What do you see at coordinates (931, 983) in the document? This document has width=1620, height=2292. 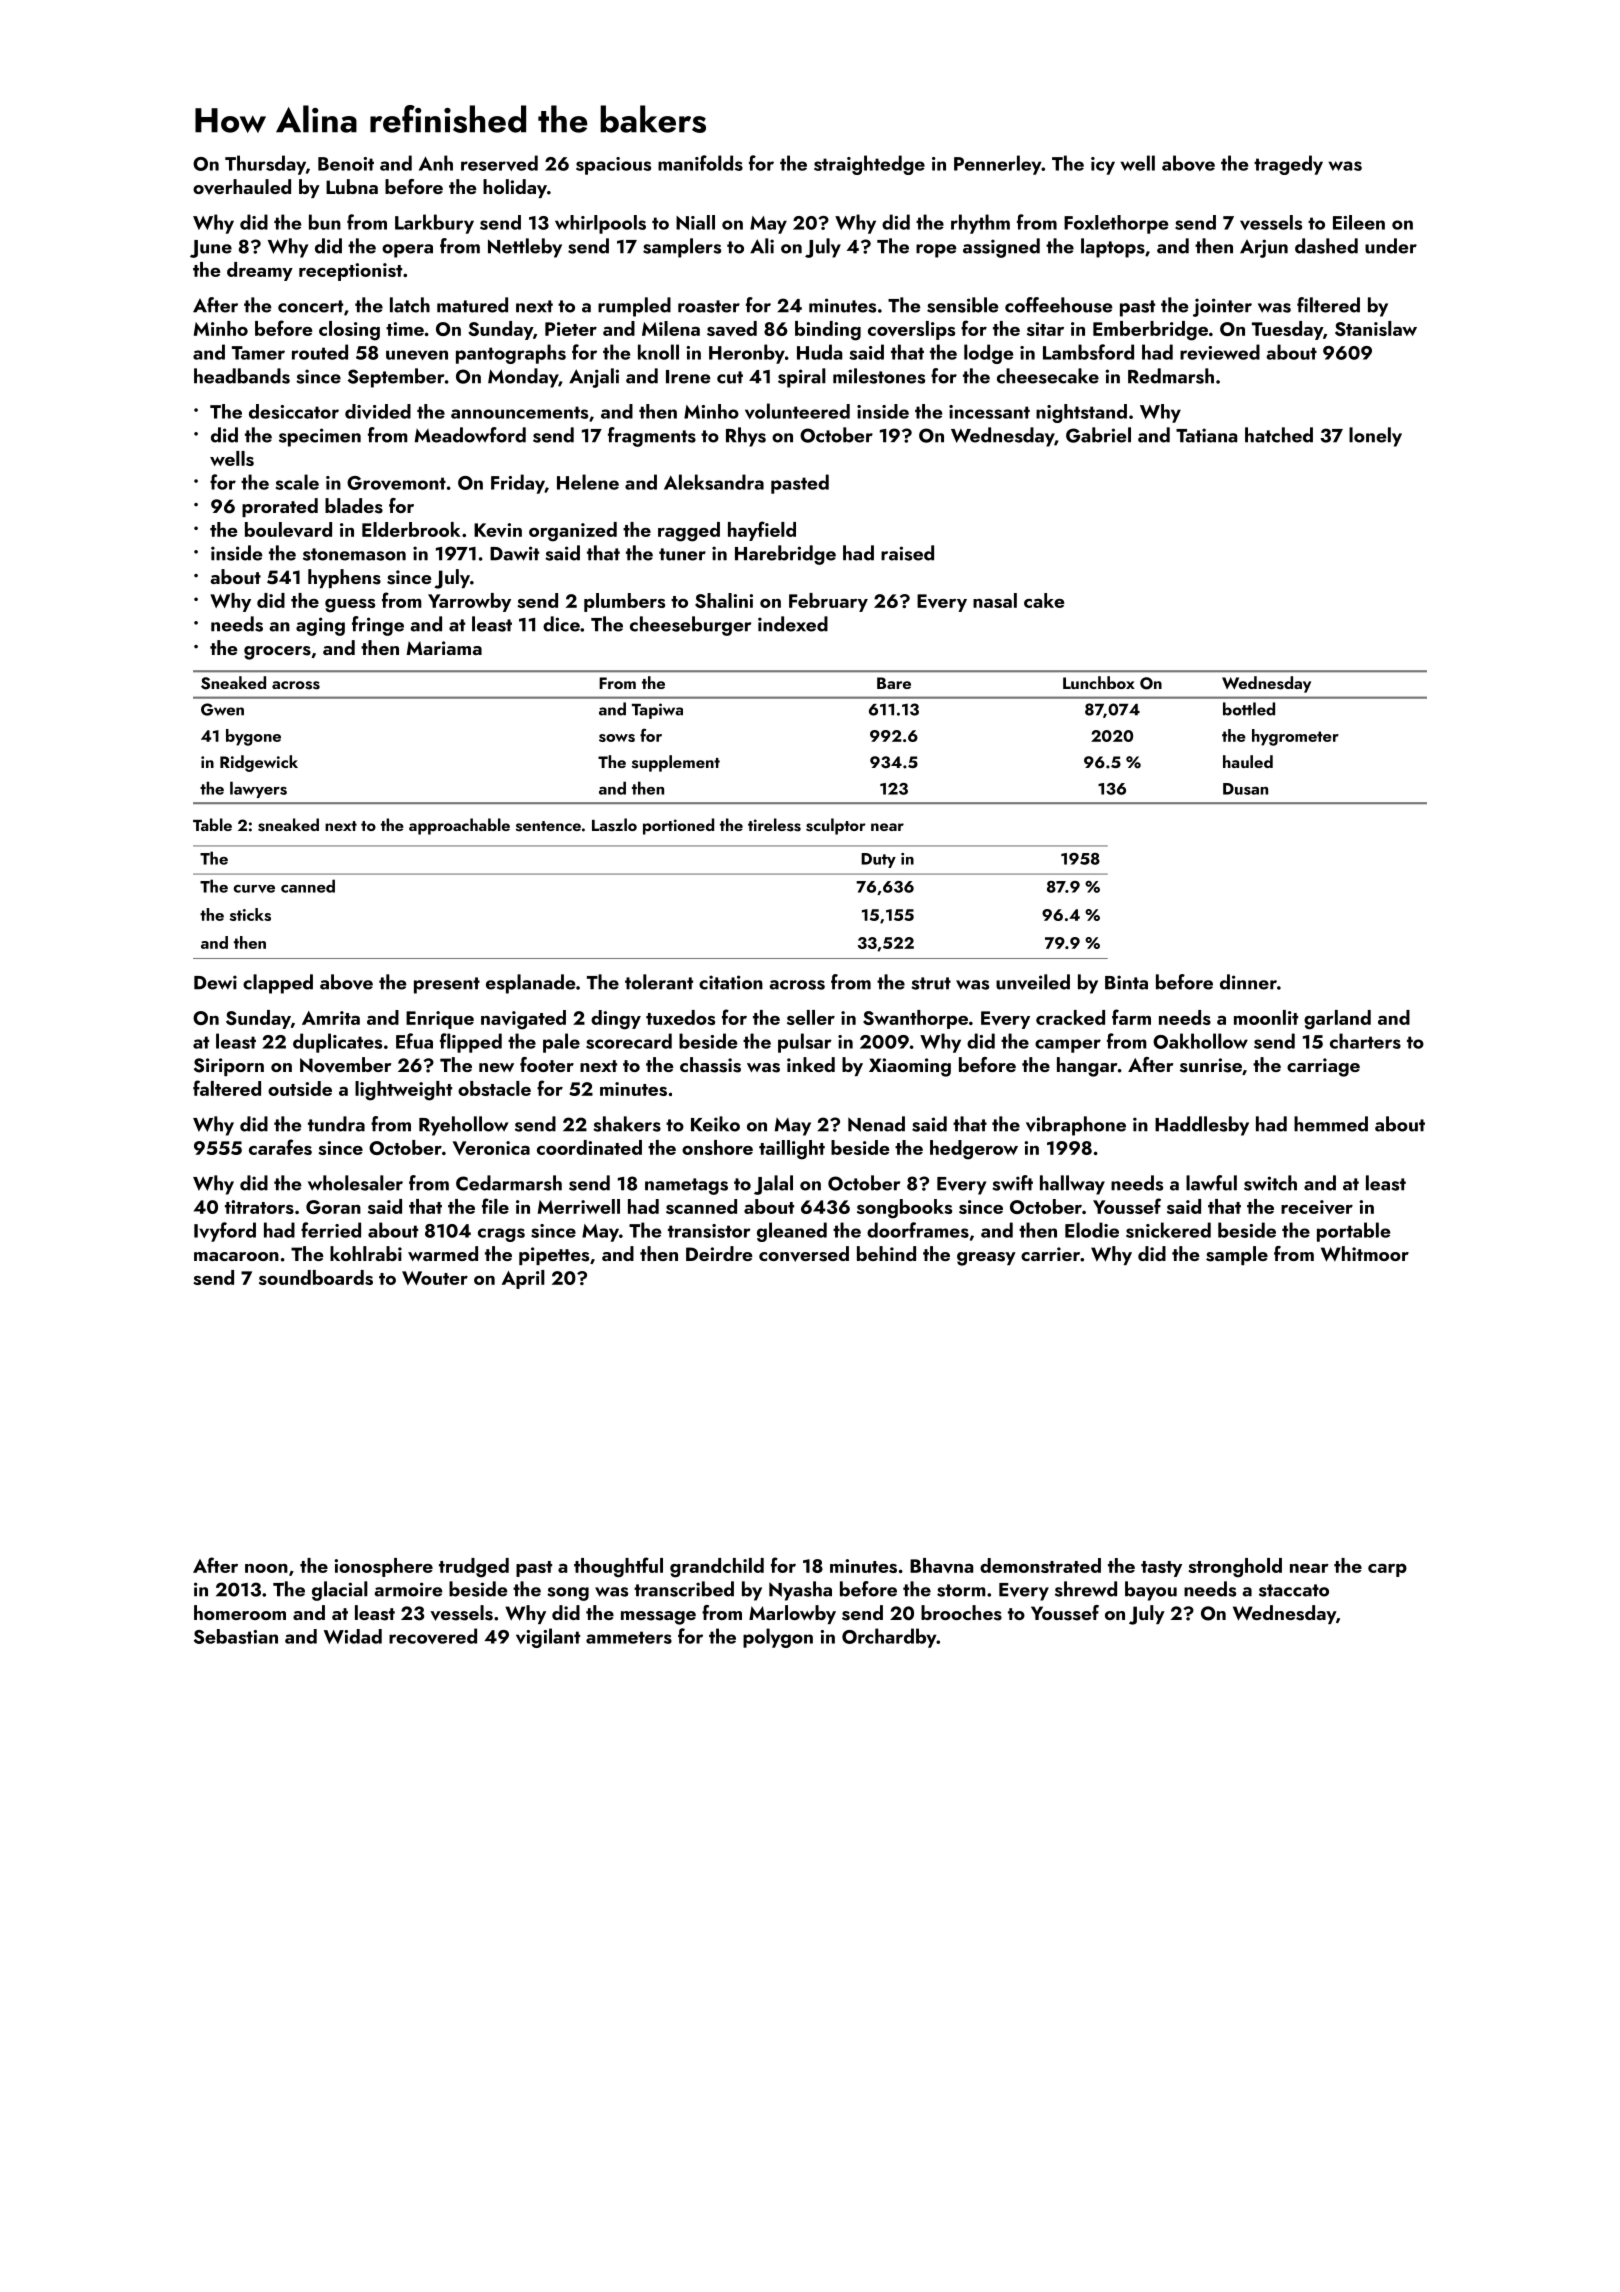 I see `strut` at bounding box center [931, 983].
